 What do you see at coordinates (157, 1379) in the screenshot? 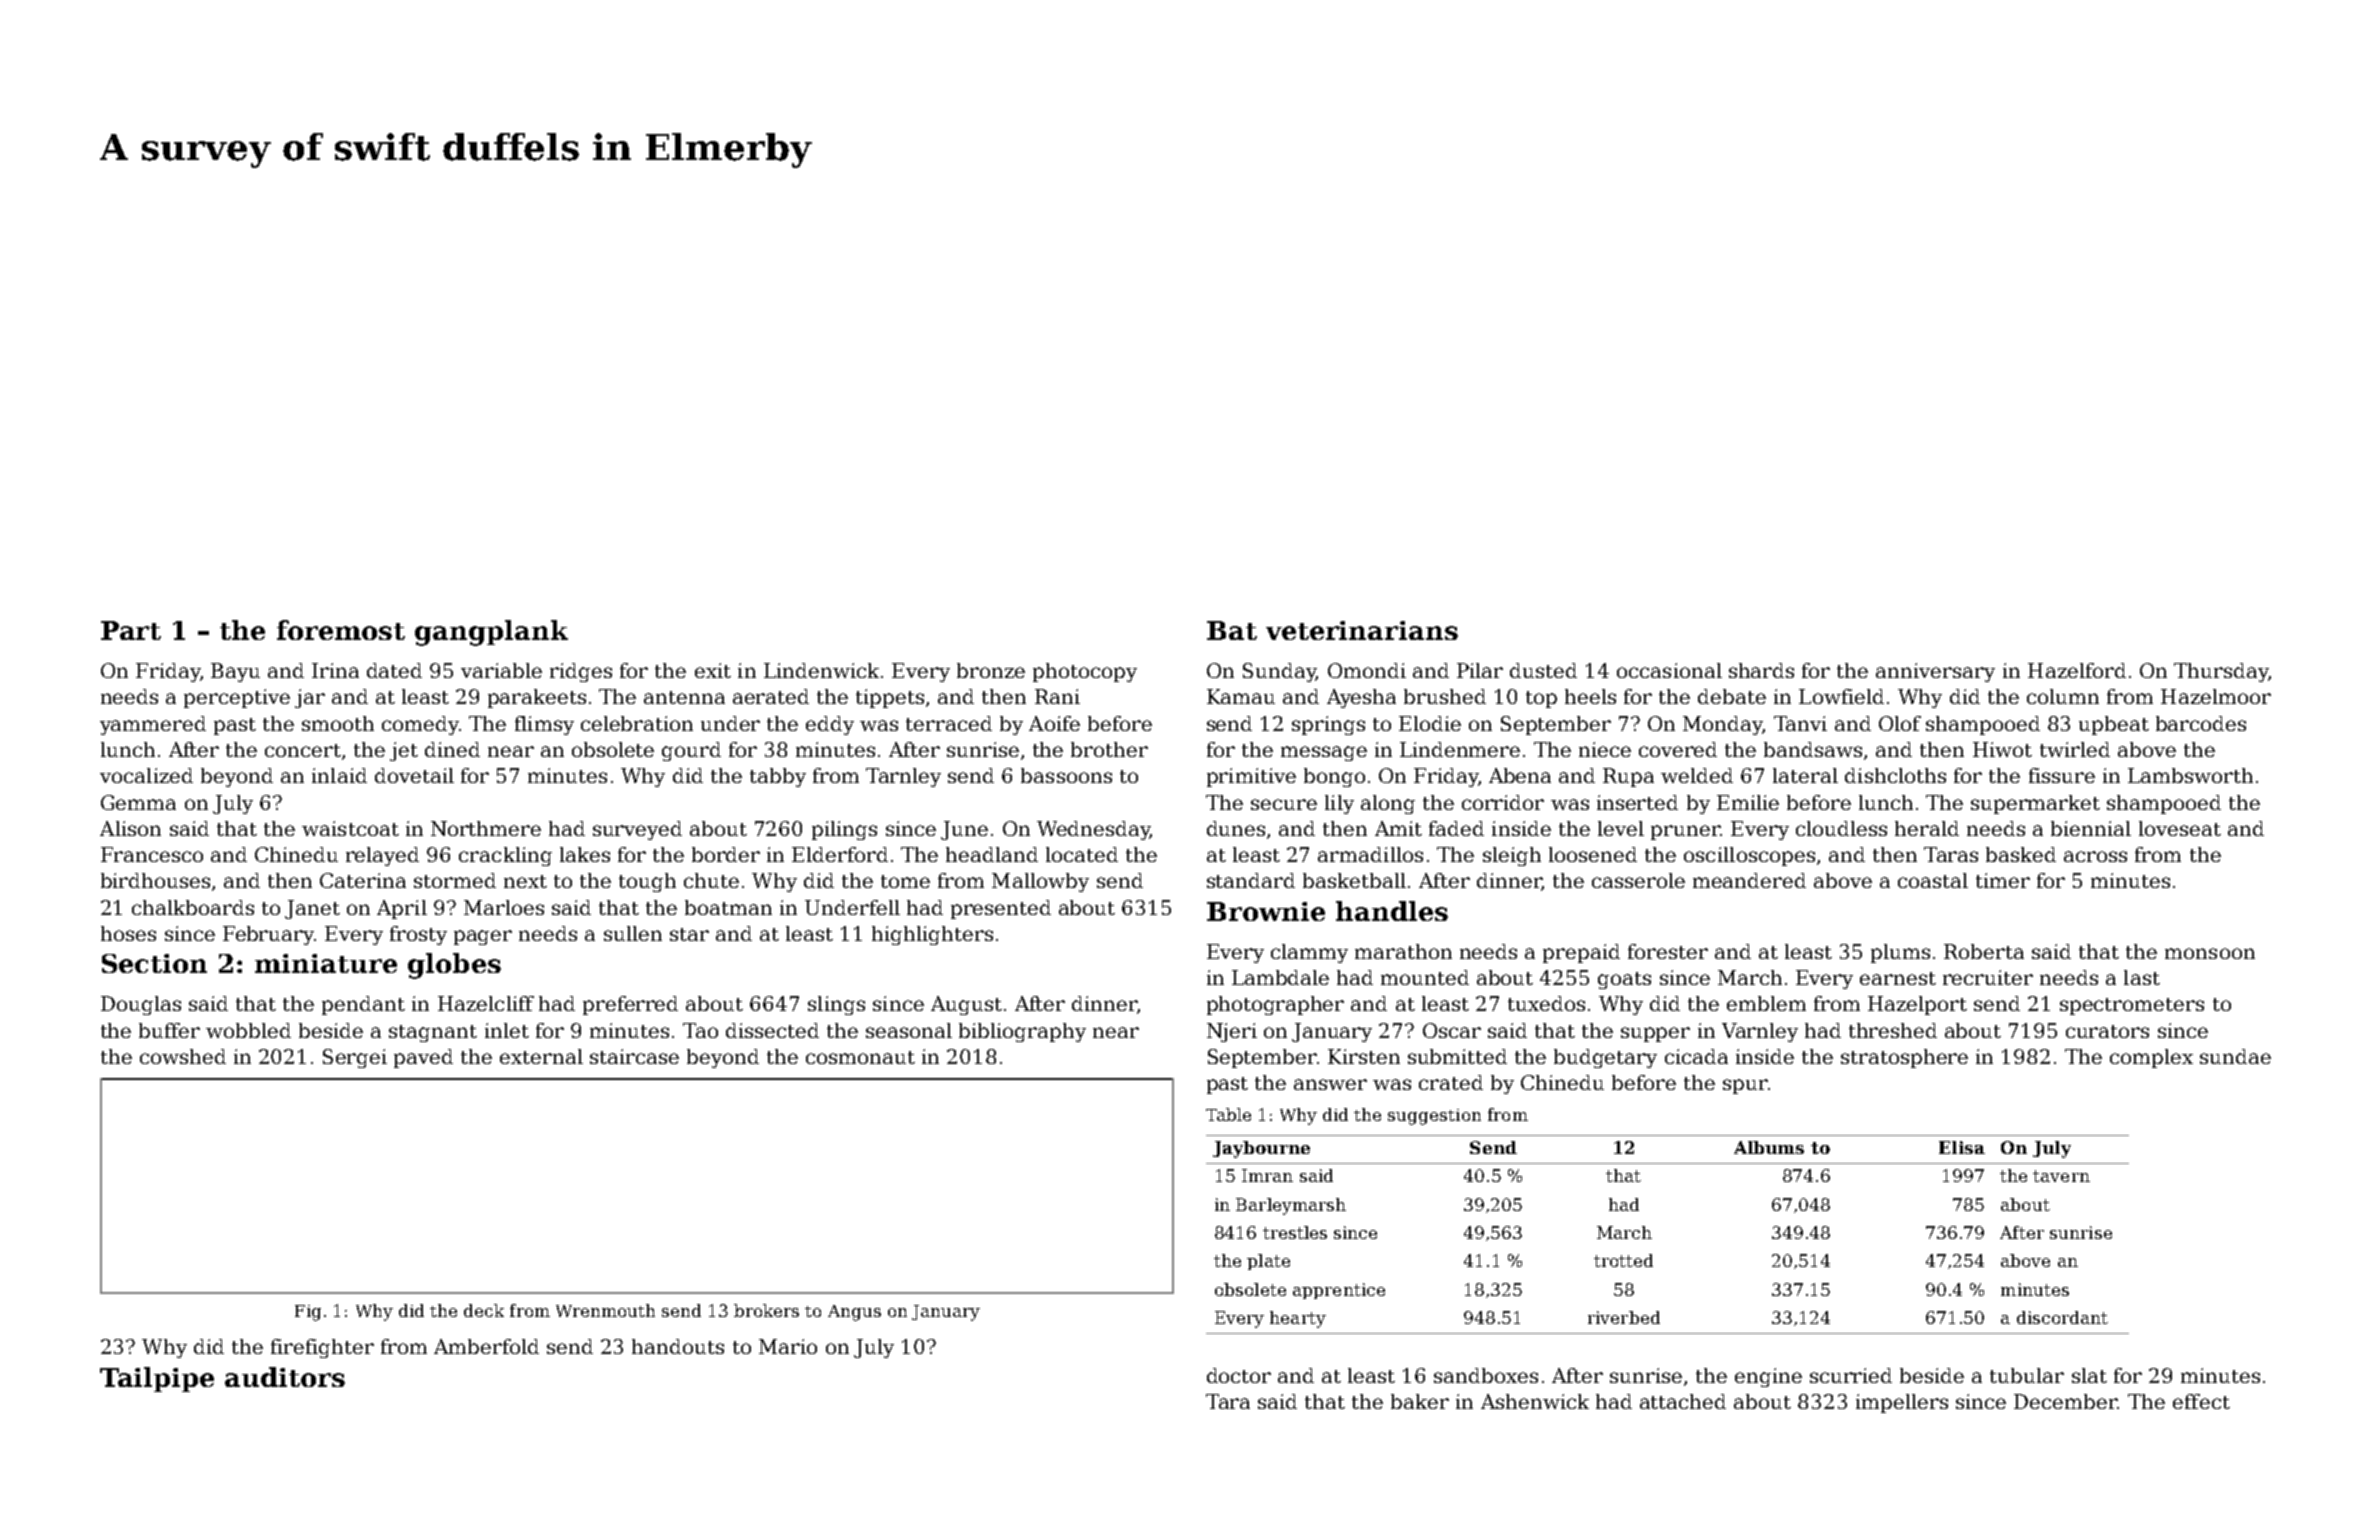
I see `Tailpipe` at bounding box center [157, 1379].
